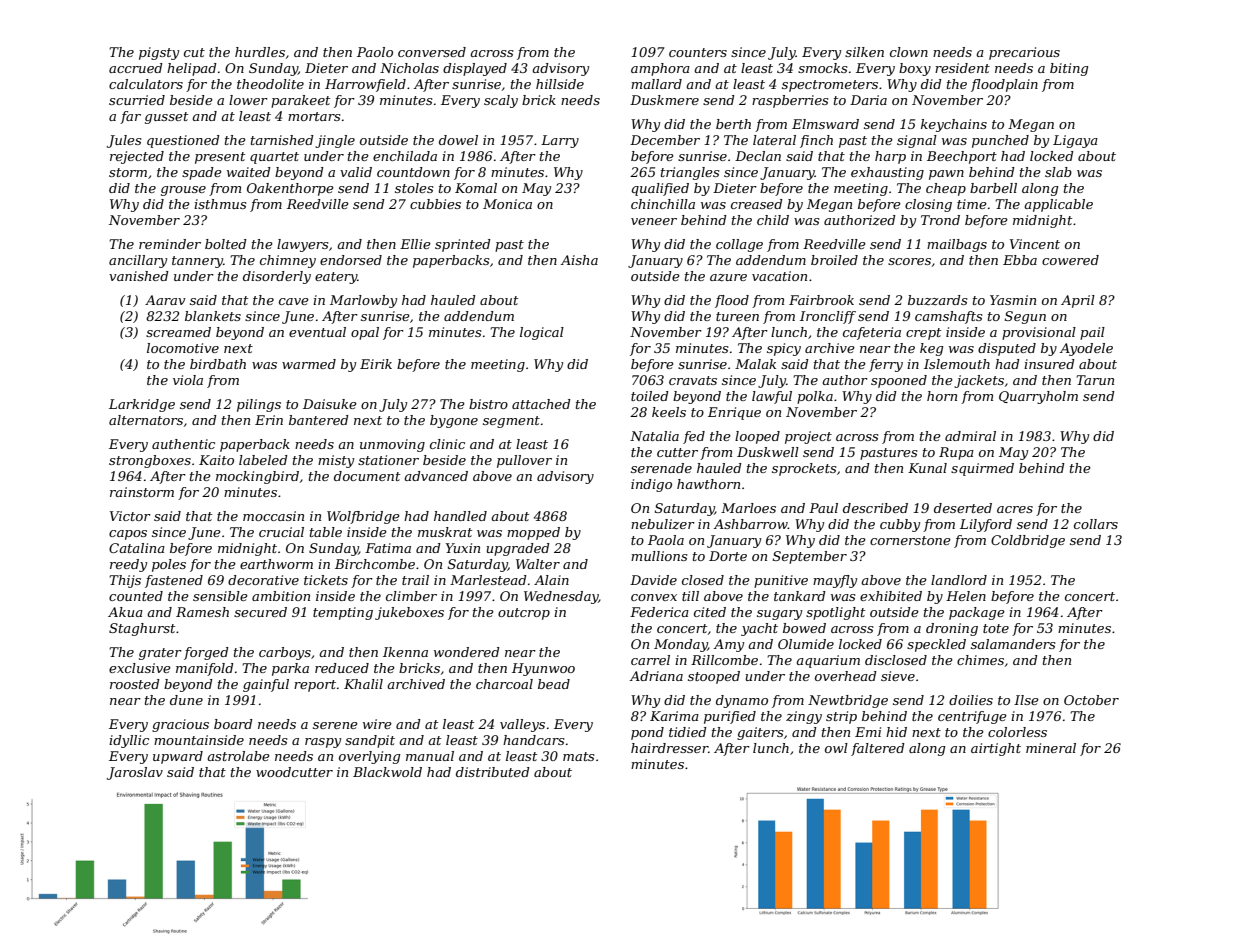 The width and height of the screenshot is (1233, 952). I want to click on Marlowby, so click(363, 301).
